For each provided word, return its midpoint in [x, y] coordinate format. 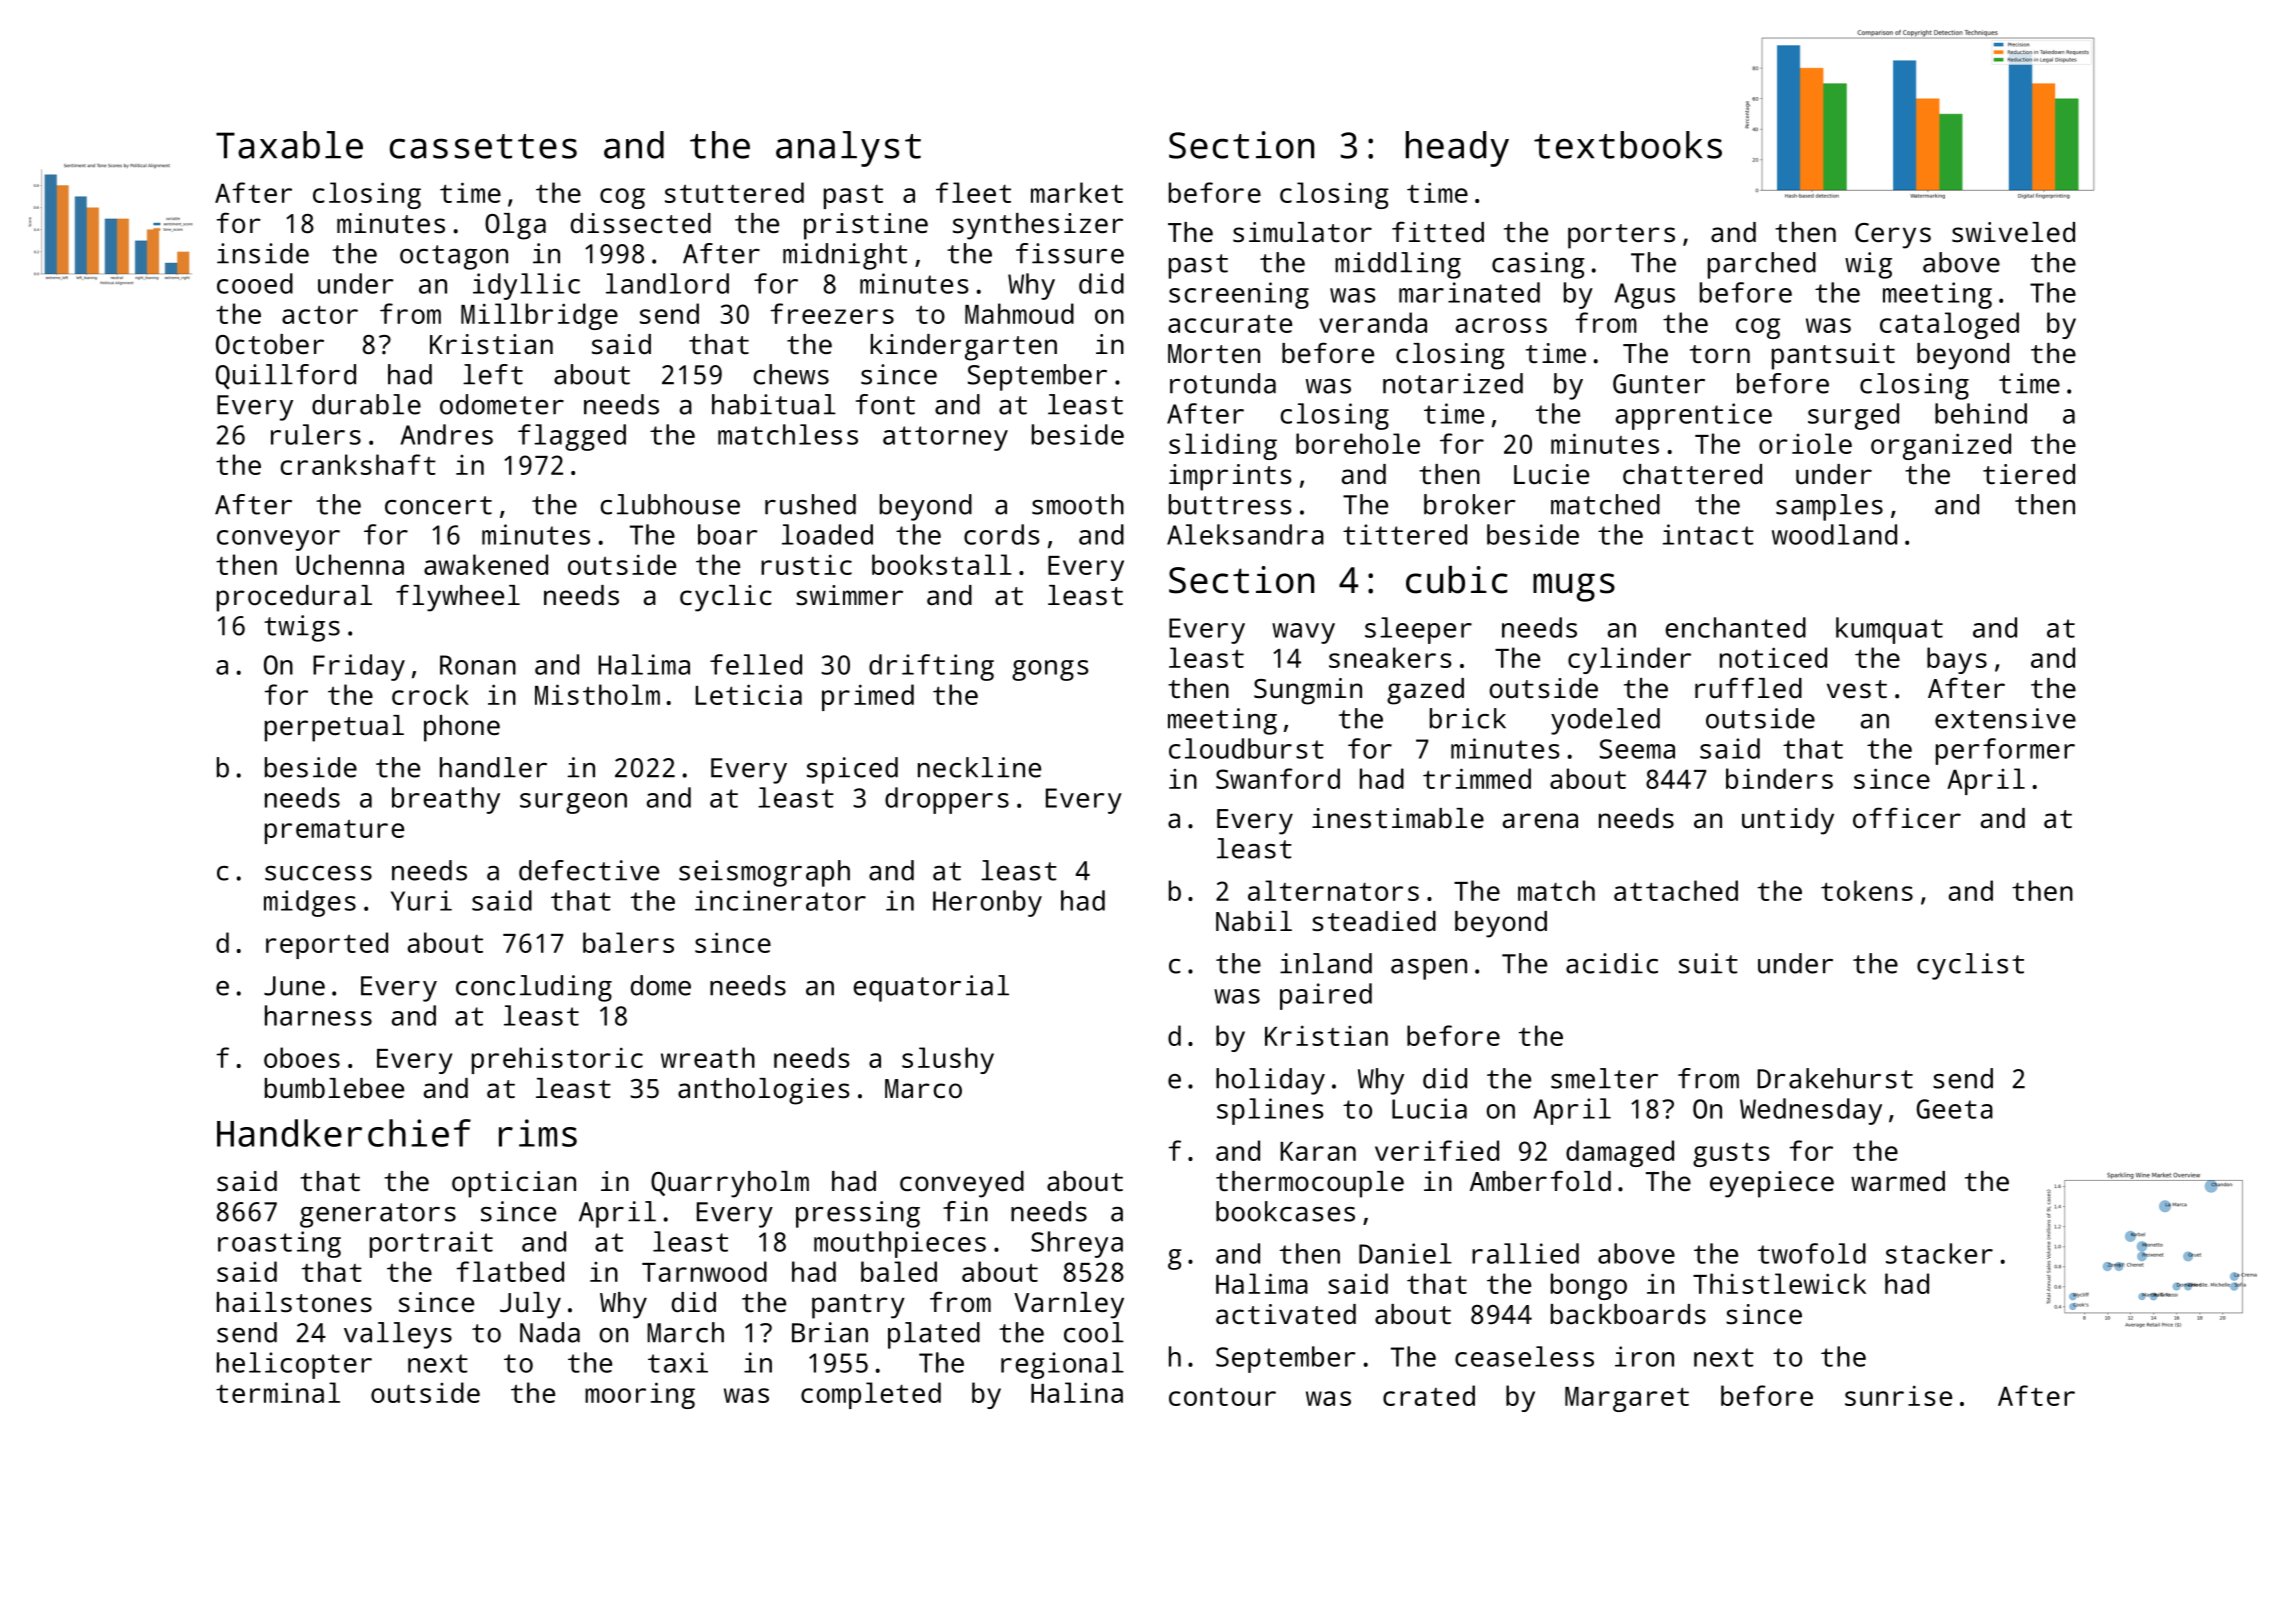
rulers [316, 434]
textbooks [1628, 145]
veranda [1373, 322]
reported [327, 945]
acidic [1612, 963]
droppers [947, 800]
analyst [848, 149]
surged [1853, 416]
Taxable [289, 145]
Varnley [1069, 1305]
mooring [640, 1395]
